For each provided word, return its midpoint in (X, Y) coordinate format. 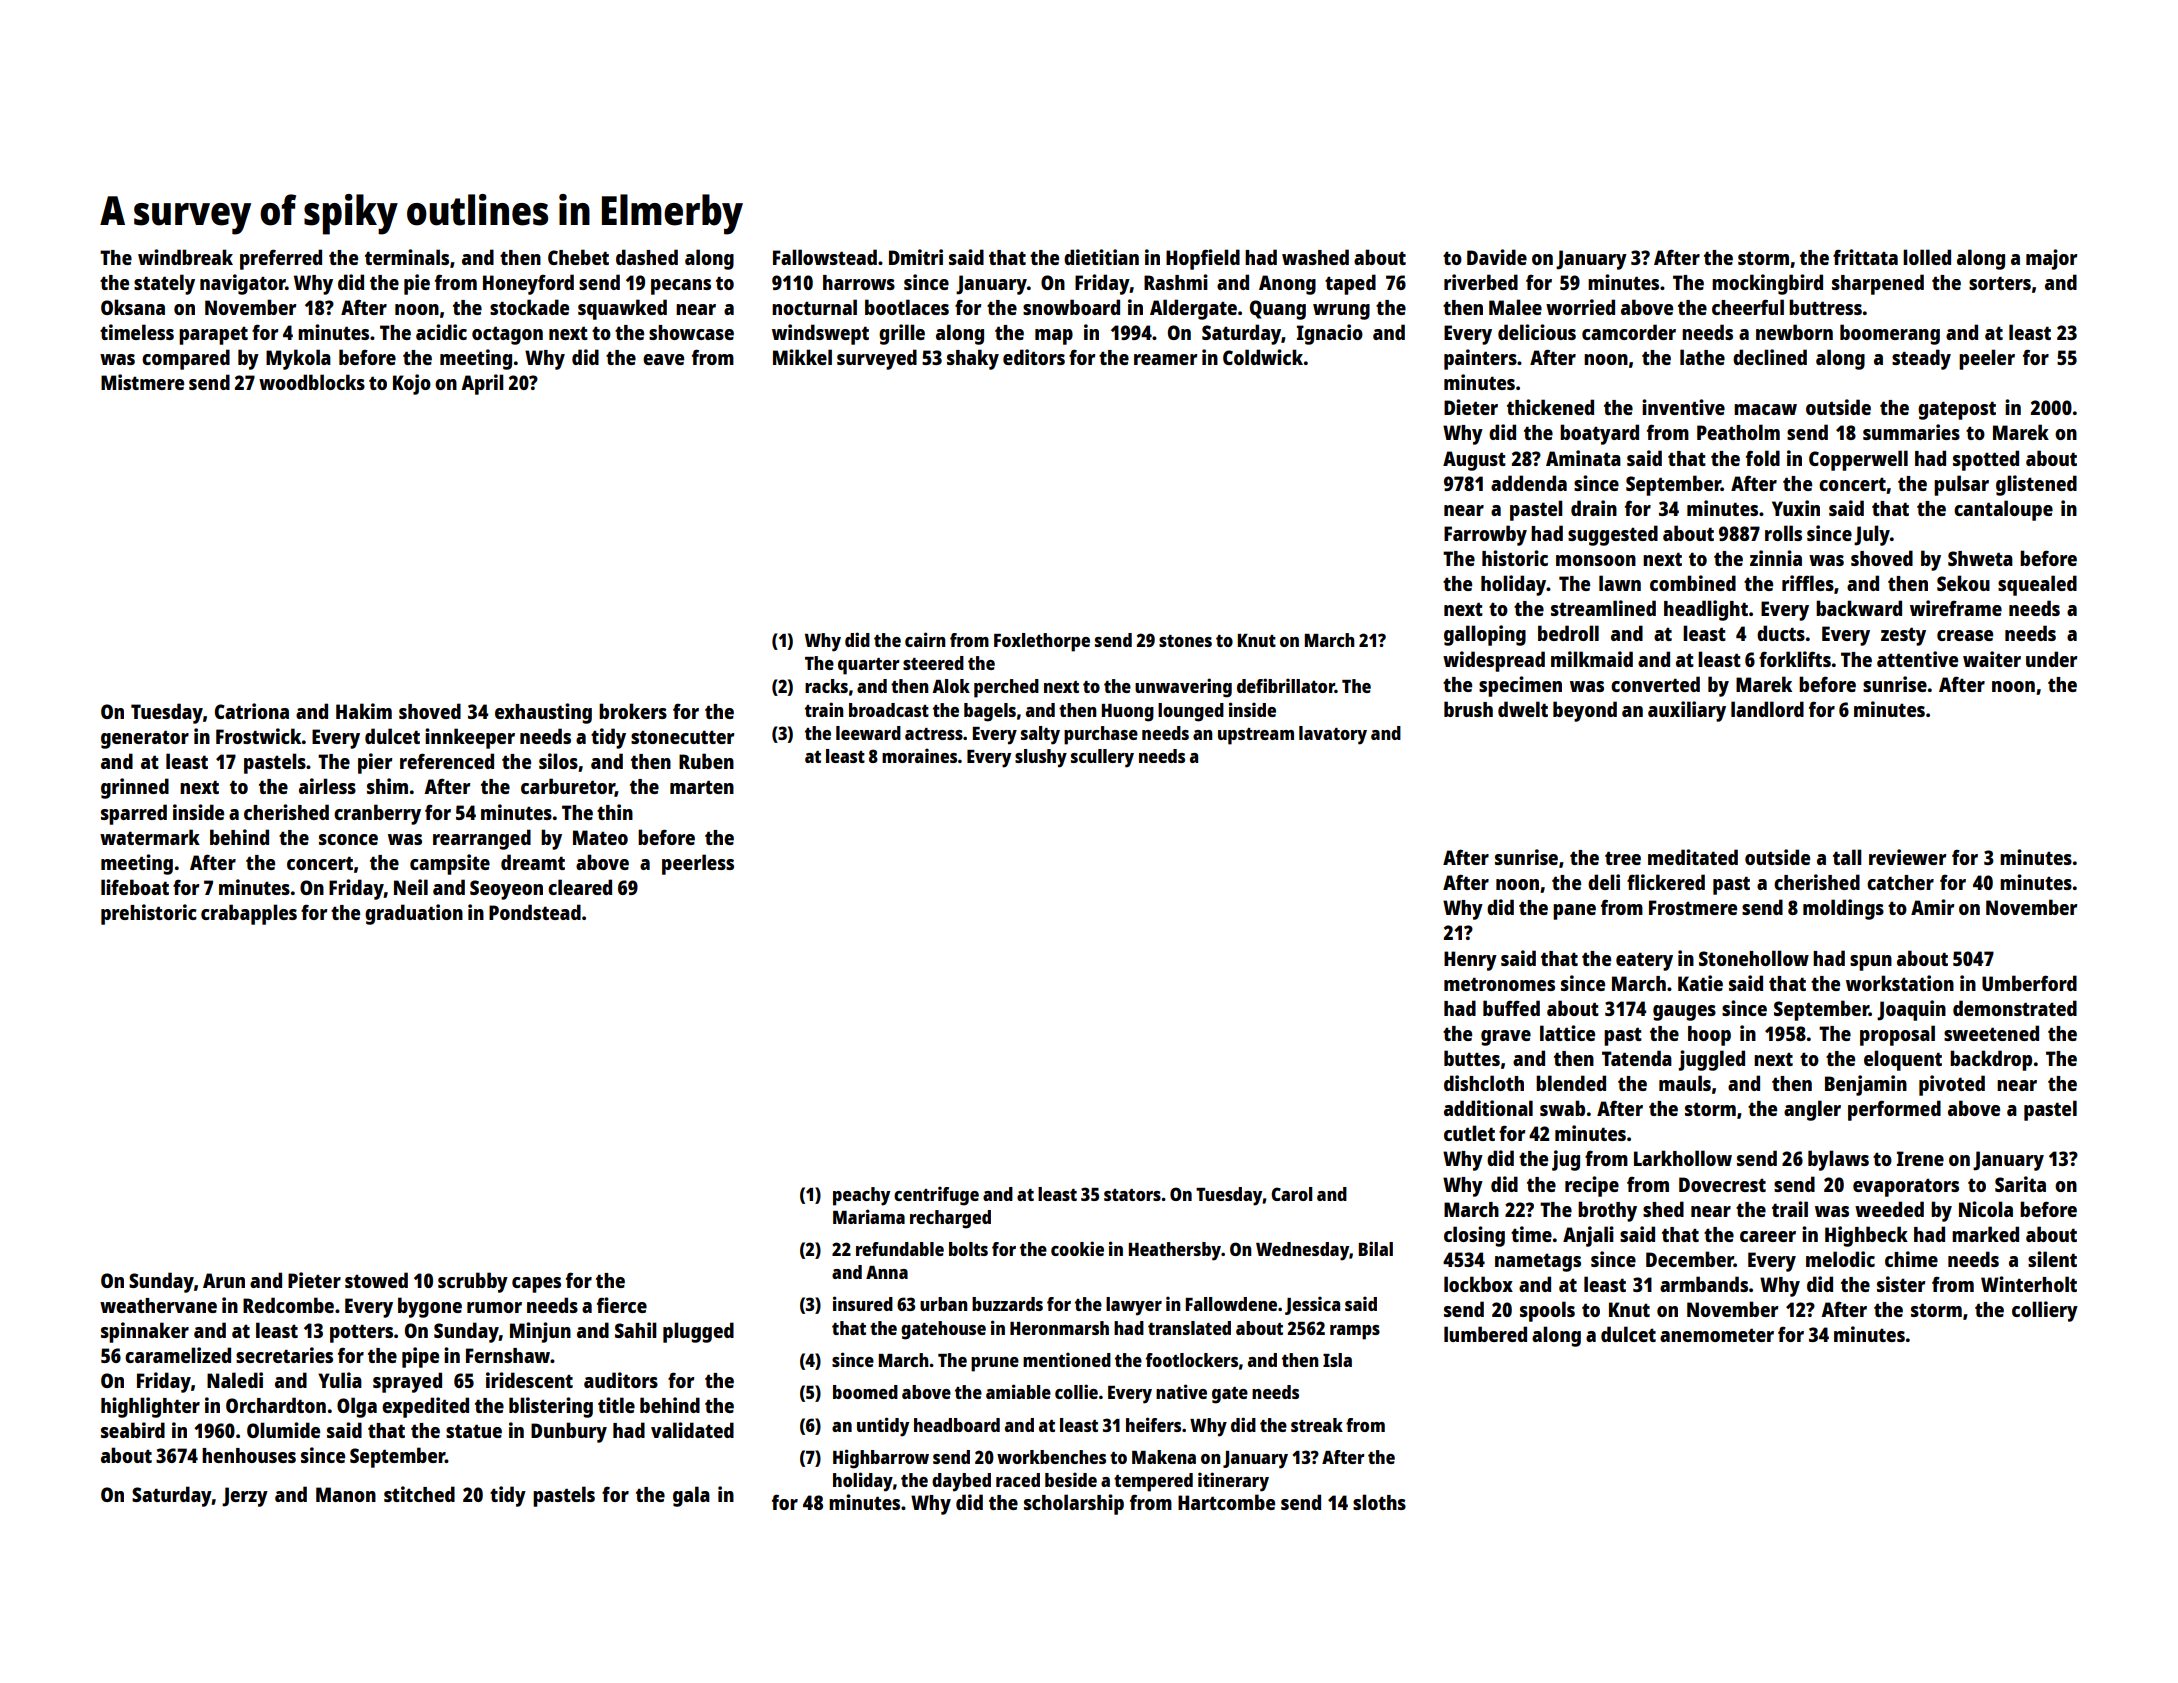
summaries (1911, 432)
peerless (698, 864)
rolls (1783, 533)
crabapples (249, 914)
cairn (925, 639)
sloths (1379, 1502)
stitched (419, 1494)
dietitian (1101, 257)
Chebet (578, 257)
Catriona (252, 711)
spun (1871, 963)
